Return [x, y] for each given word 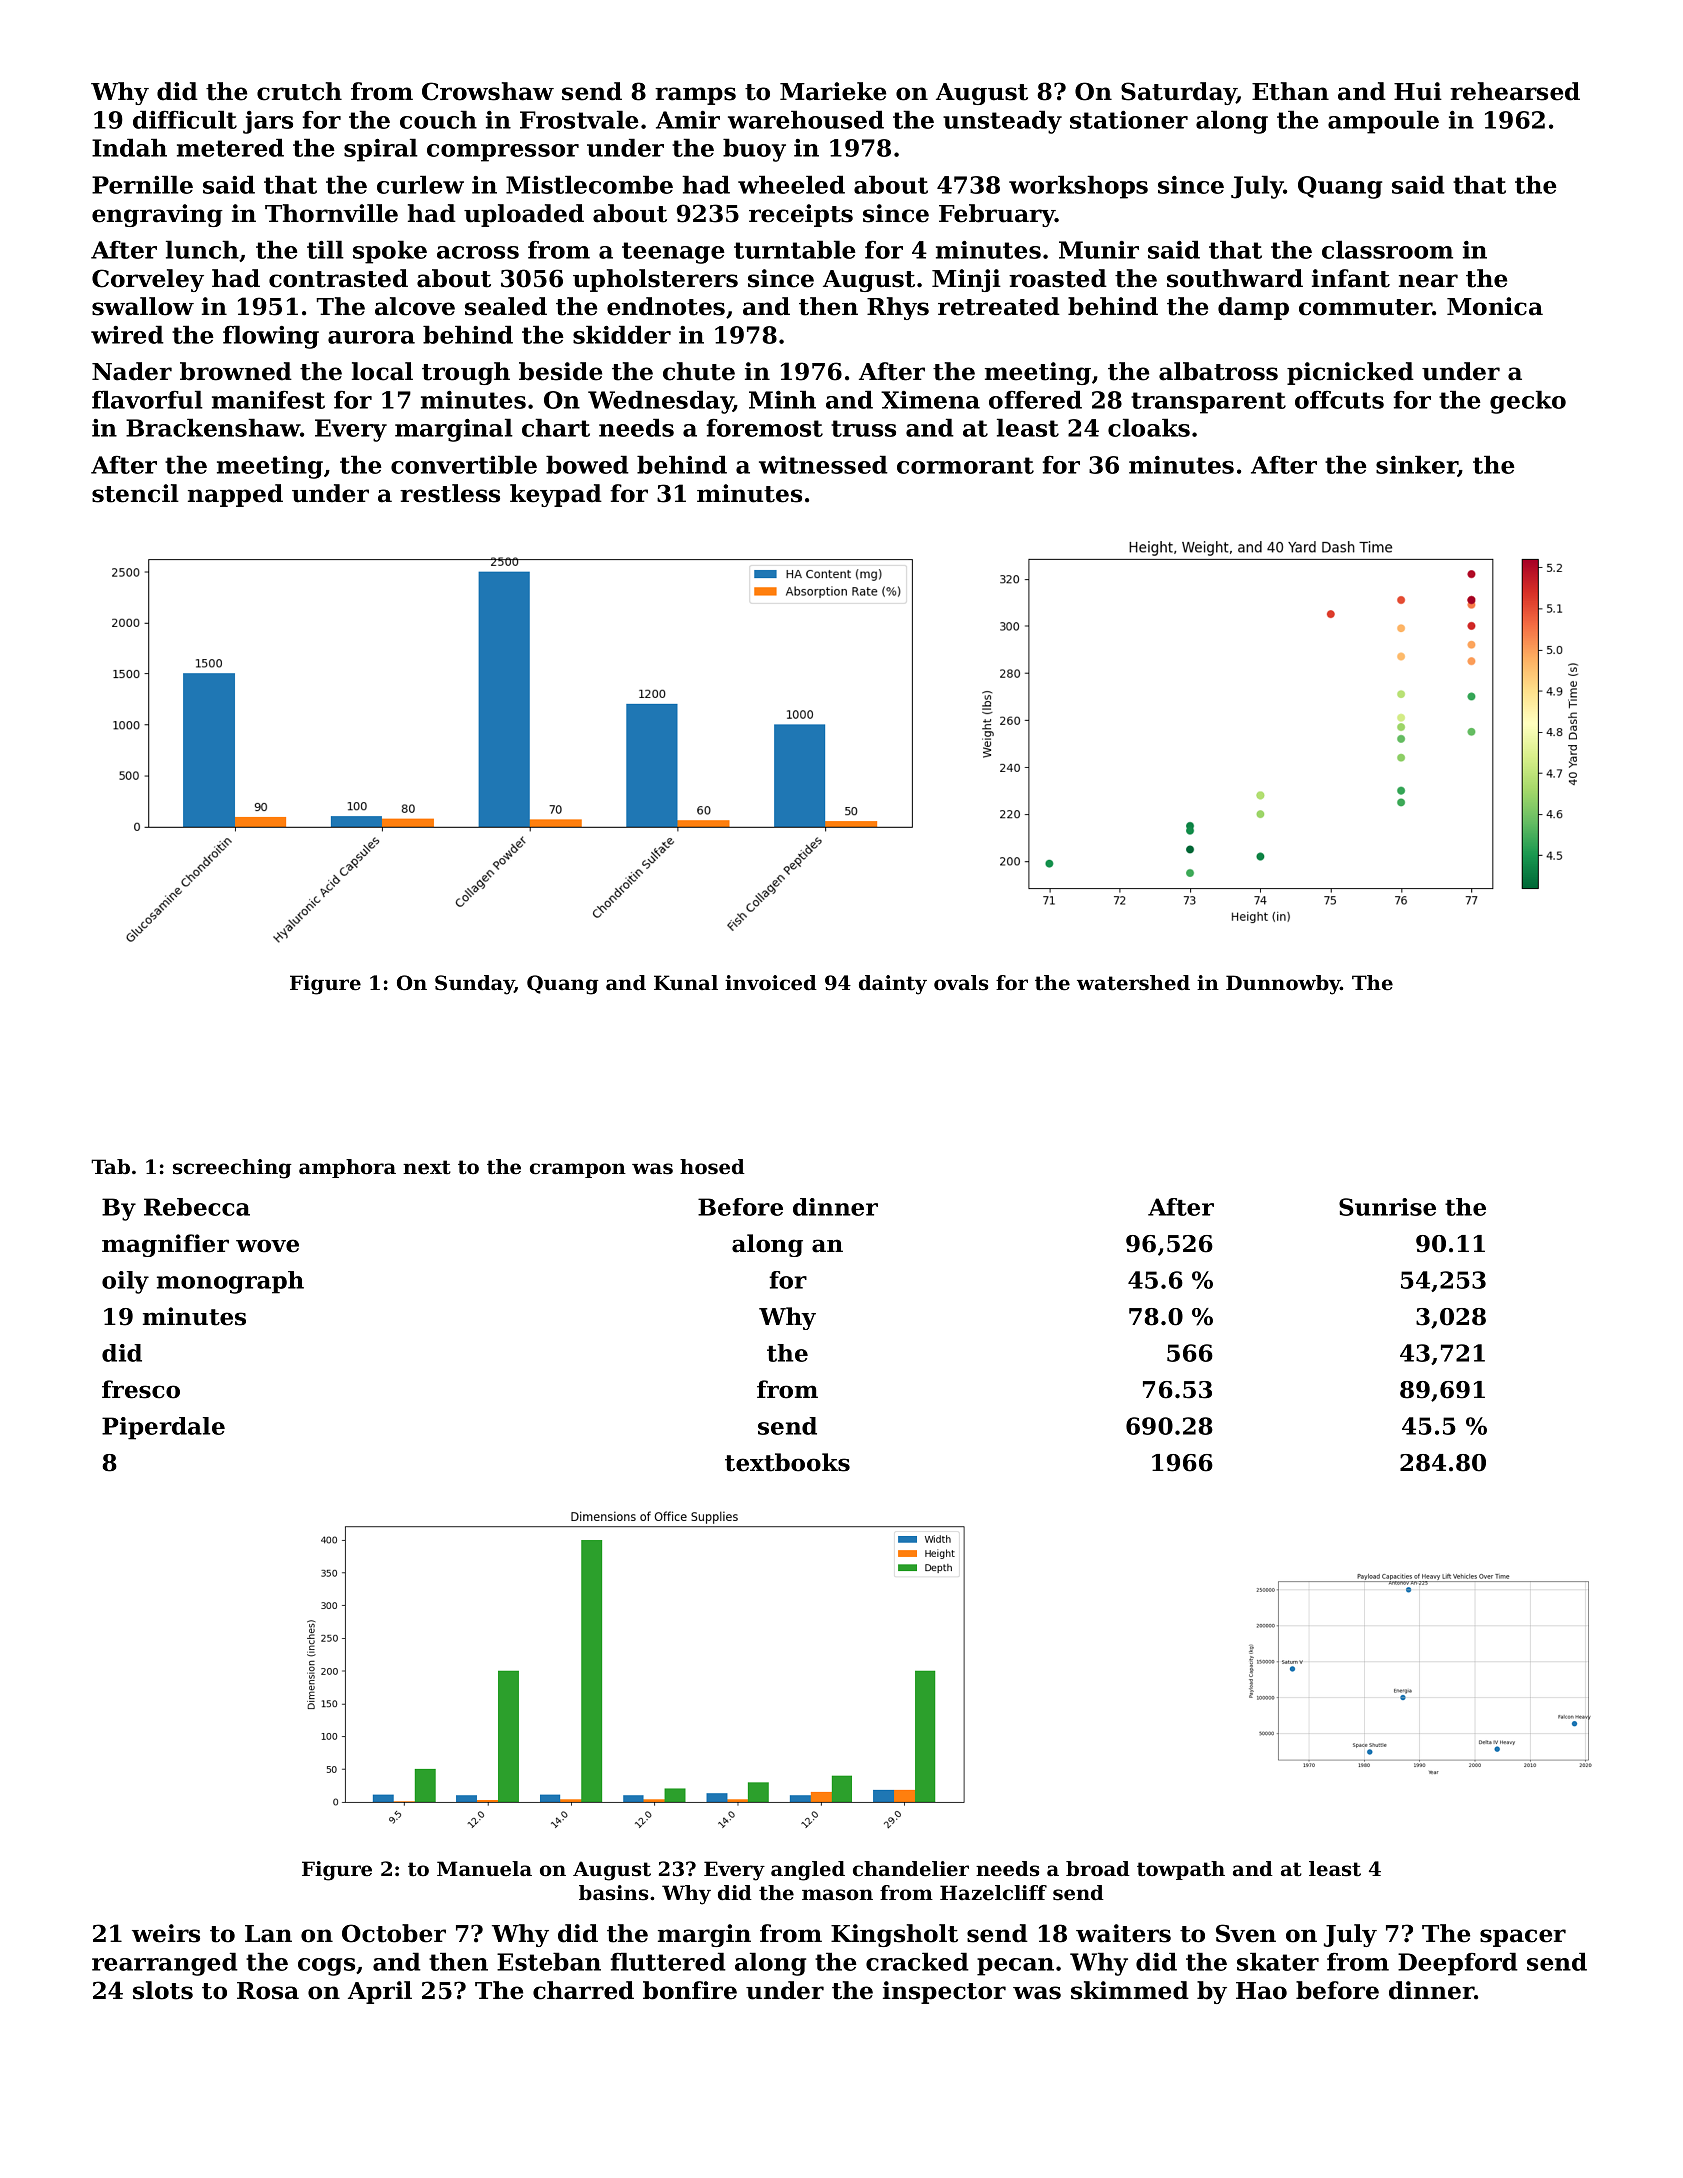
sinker [1417, 466]
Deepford [1458, 1964]
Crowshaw [488, 91]
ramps [695, 96]
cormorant [965, 465]
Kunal [686, 982]
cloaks [1149, 427]
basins [613, 1893]
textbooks [787, 1462]
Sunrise [1387, 1207]
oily [125, 1282]
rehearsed [1515, 91]
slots [163, 1990]
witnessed [823, 464]
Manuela [484, 1869]
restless [450, 493]
